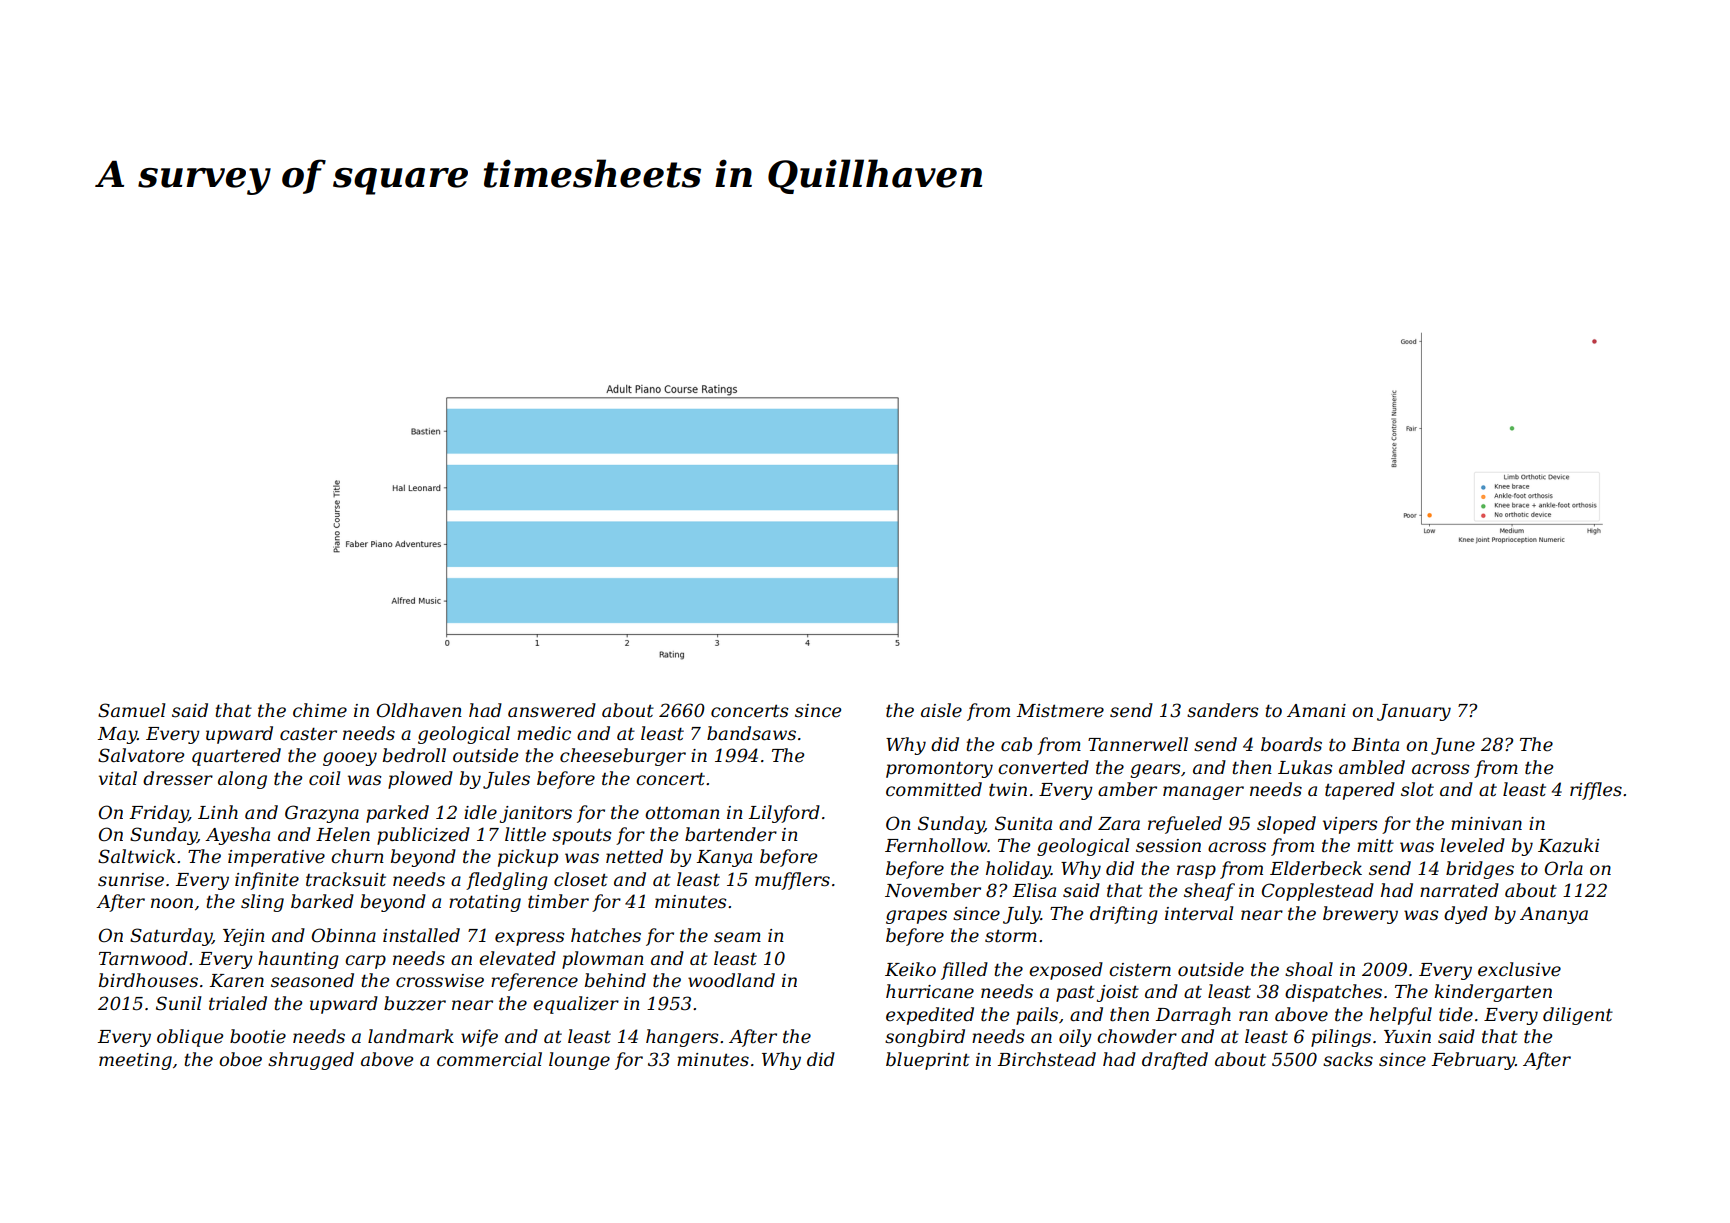  I want to click on shoal, so click(1309, 969).
